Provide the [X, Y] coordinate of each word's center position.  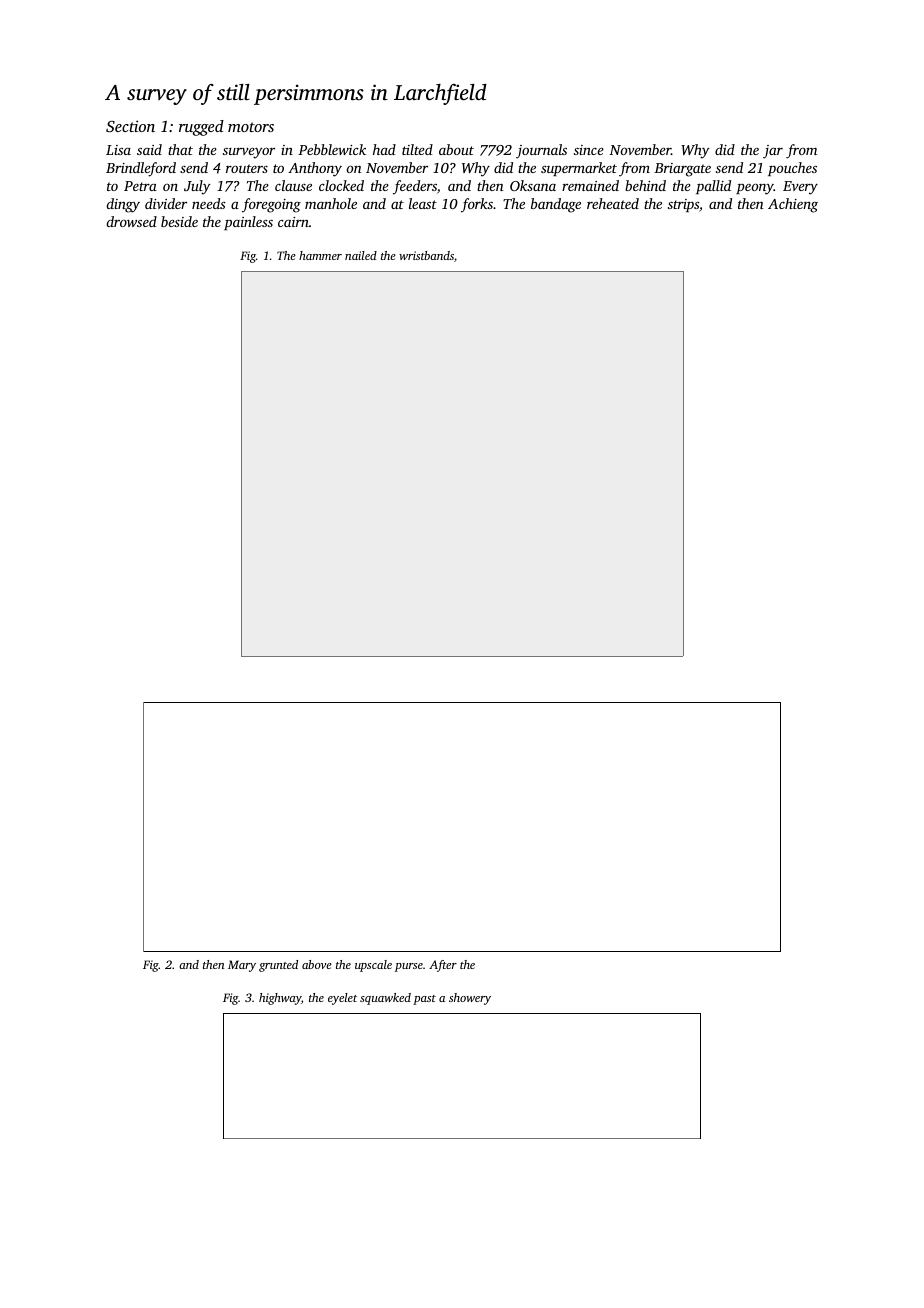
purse [409, 967]
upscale [373, 966]
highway [280, 999]
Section [130, 126]
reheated [613, 203]
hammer [320, 255]
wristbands [426, 255]
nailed [361, 255]
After [443, 966]
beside [179, 221]
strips [683, 205]
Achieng [793, 205]
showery [470, 999]
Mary [242, 966]
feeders [415, 187]
